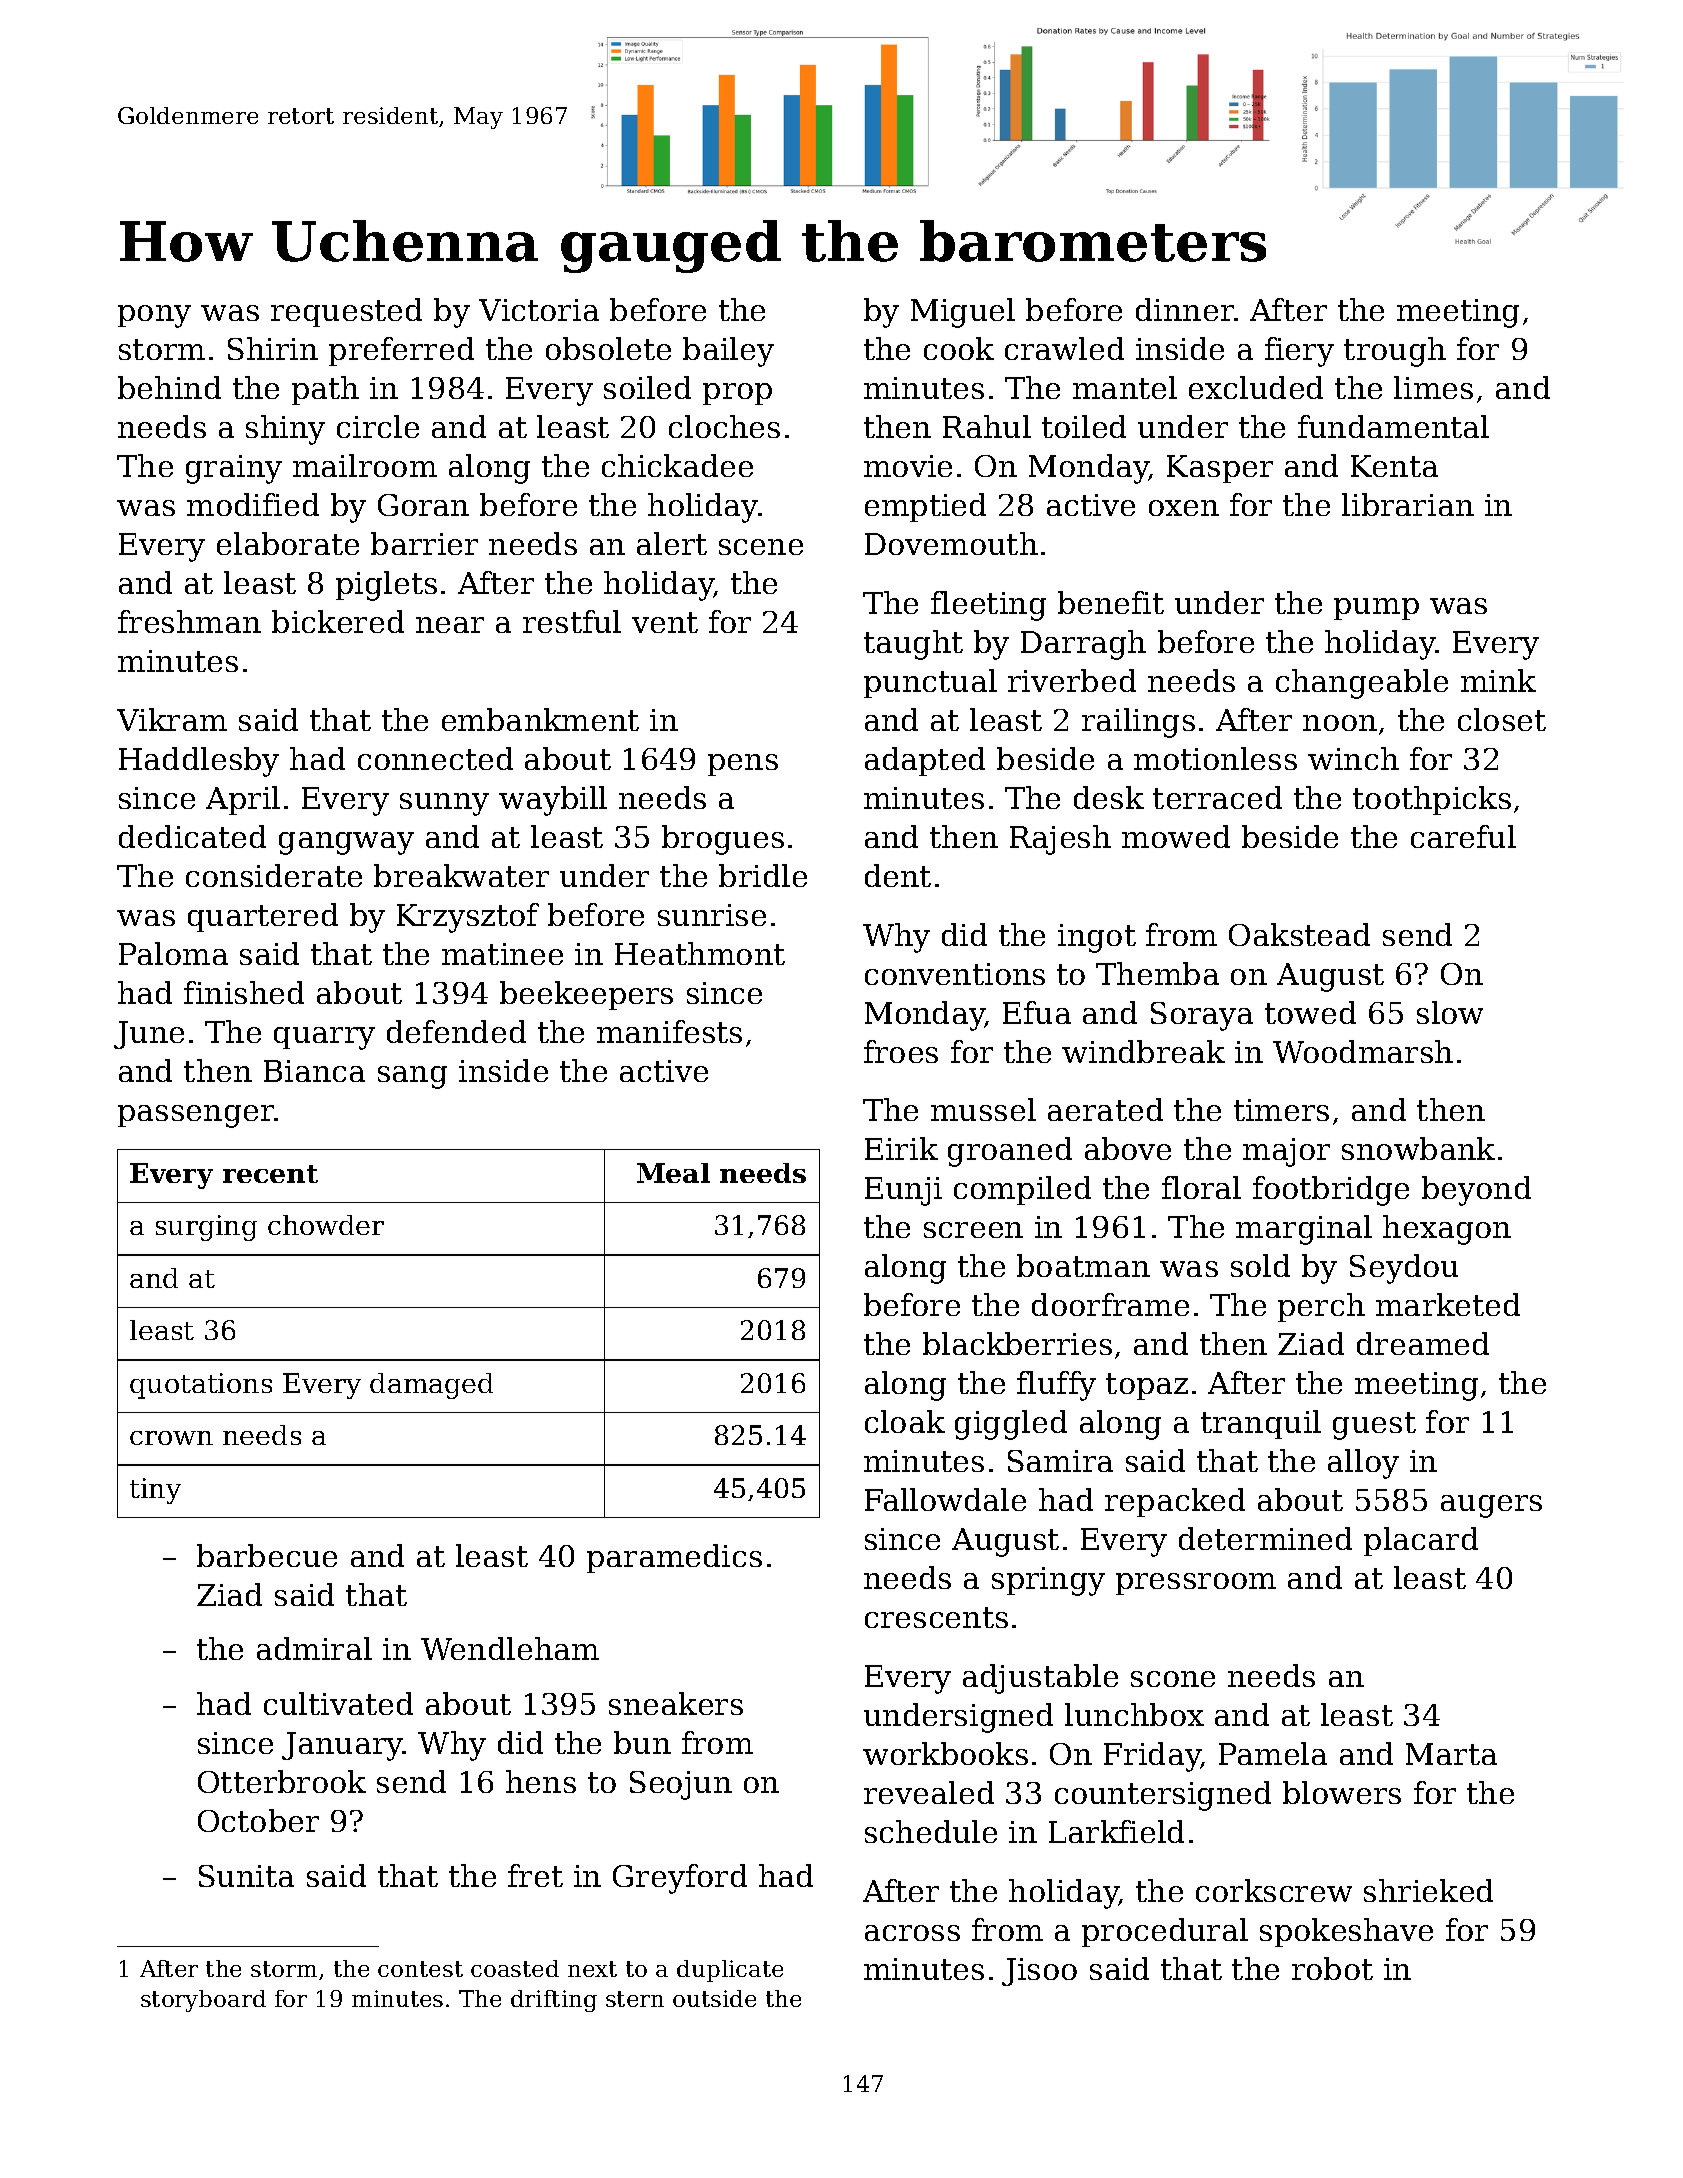 This screenshot has height=2178, width=1683. Describe the element at coordinates (1395, 352) in the screenshot. I see `trough` at that location.
